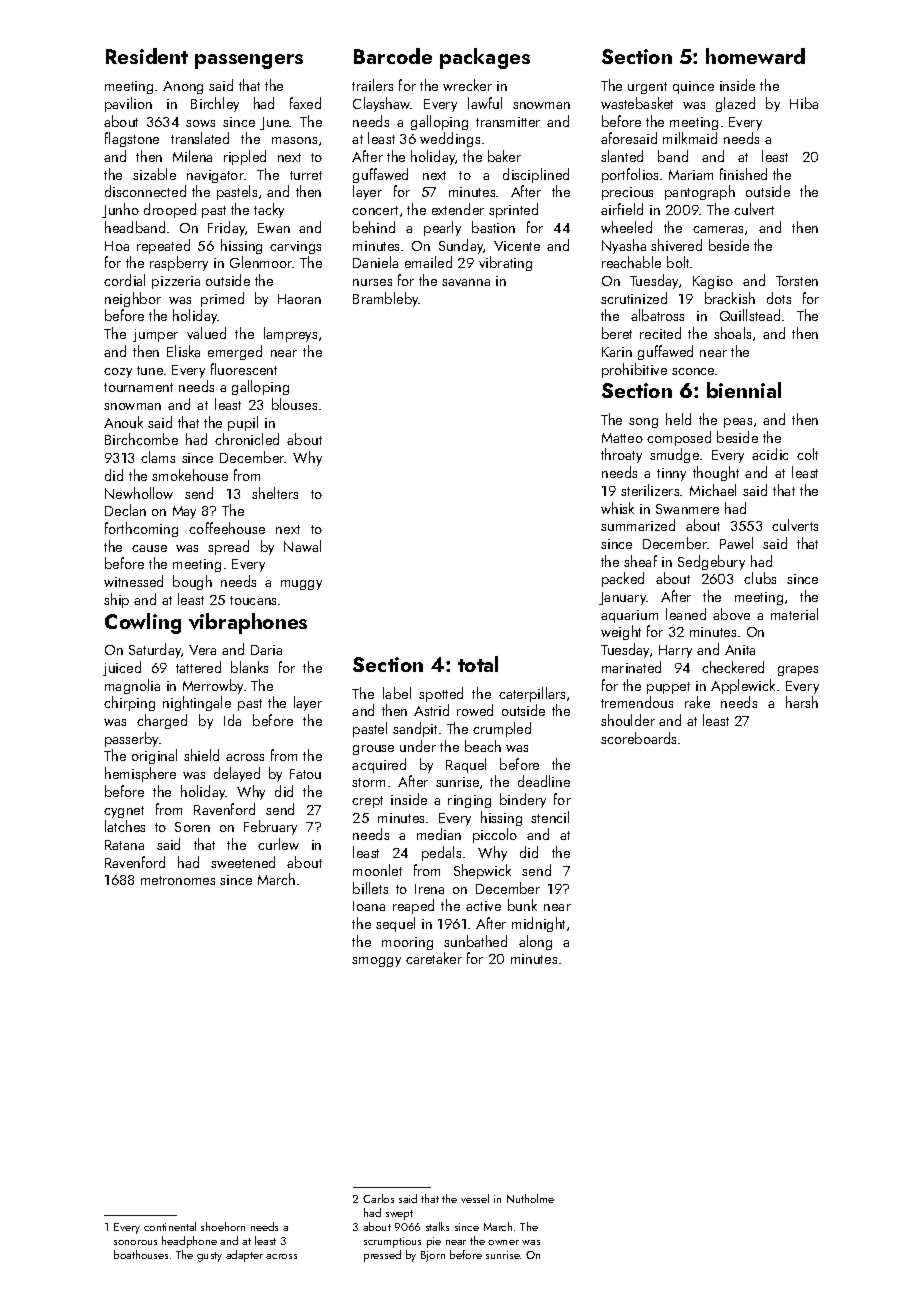 This screenshot has height=1308, width=924. Describe the element at coordinates (638, 738) in the screenshot. I see `scoreboards` at that location.
